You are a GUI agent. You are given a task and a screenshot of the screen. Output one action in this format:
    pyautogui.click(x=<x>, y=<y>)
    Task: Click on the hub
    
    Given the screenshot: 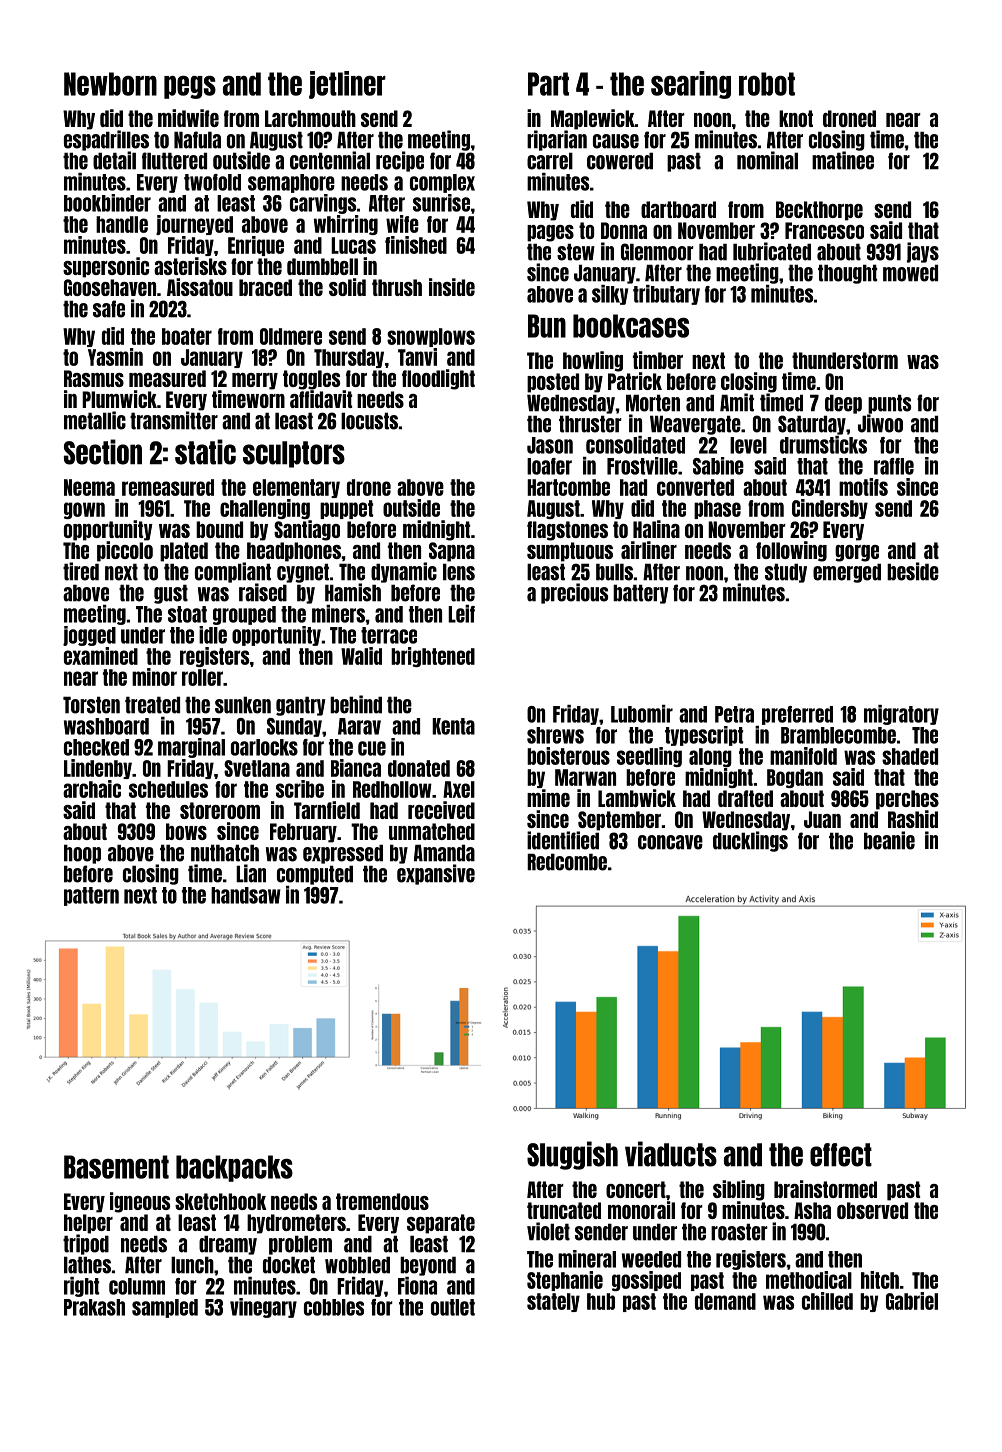 What is the action you would take?
    pyautogui.click(x=601, y=1301)
